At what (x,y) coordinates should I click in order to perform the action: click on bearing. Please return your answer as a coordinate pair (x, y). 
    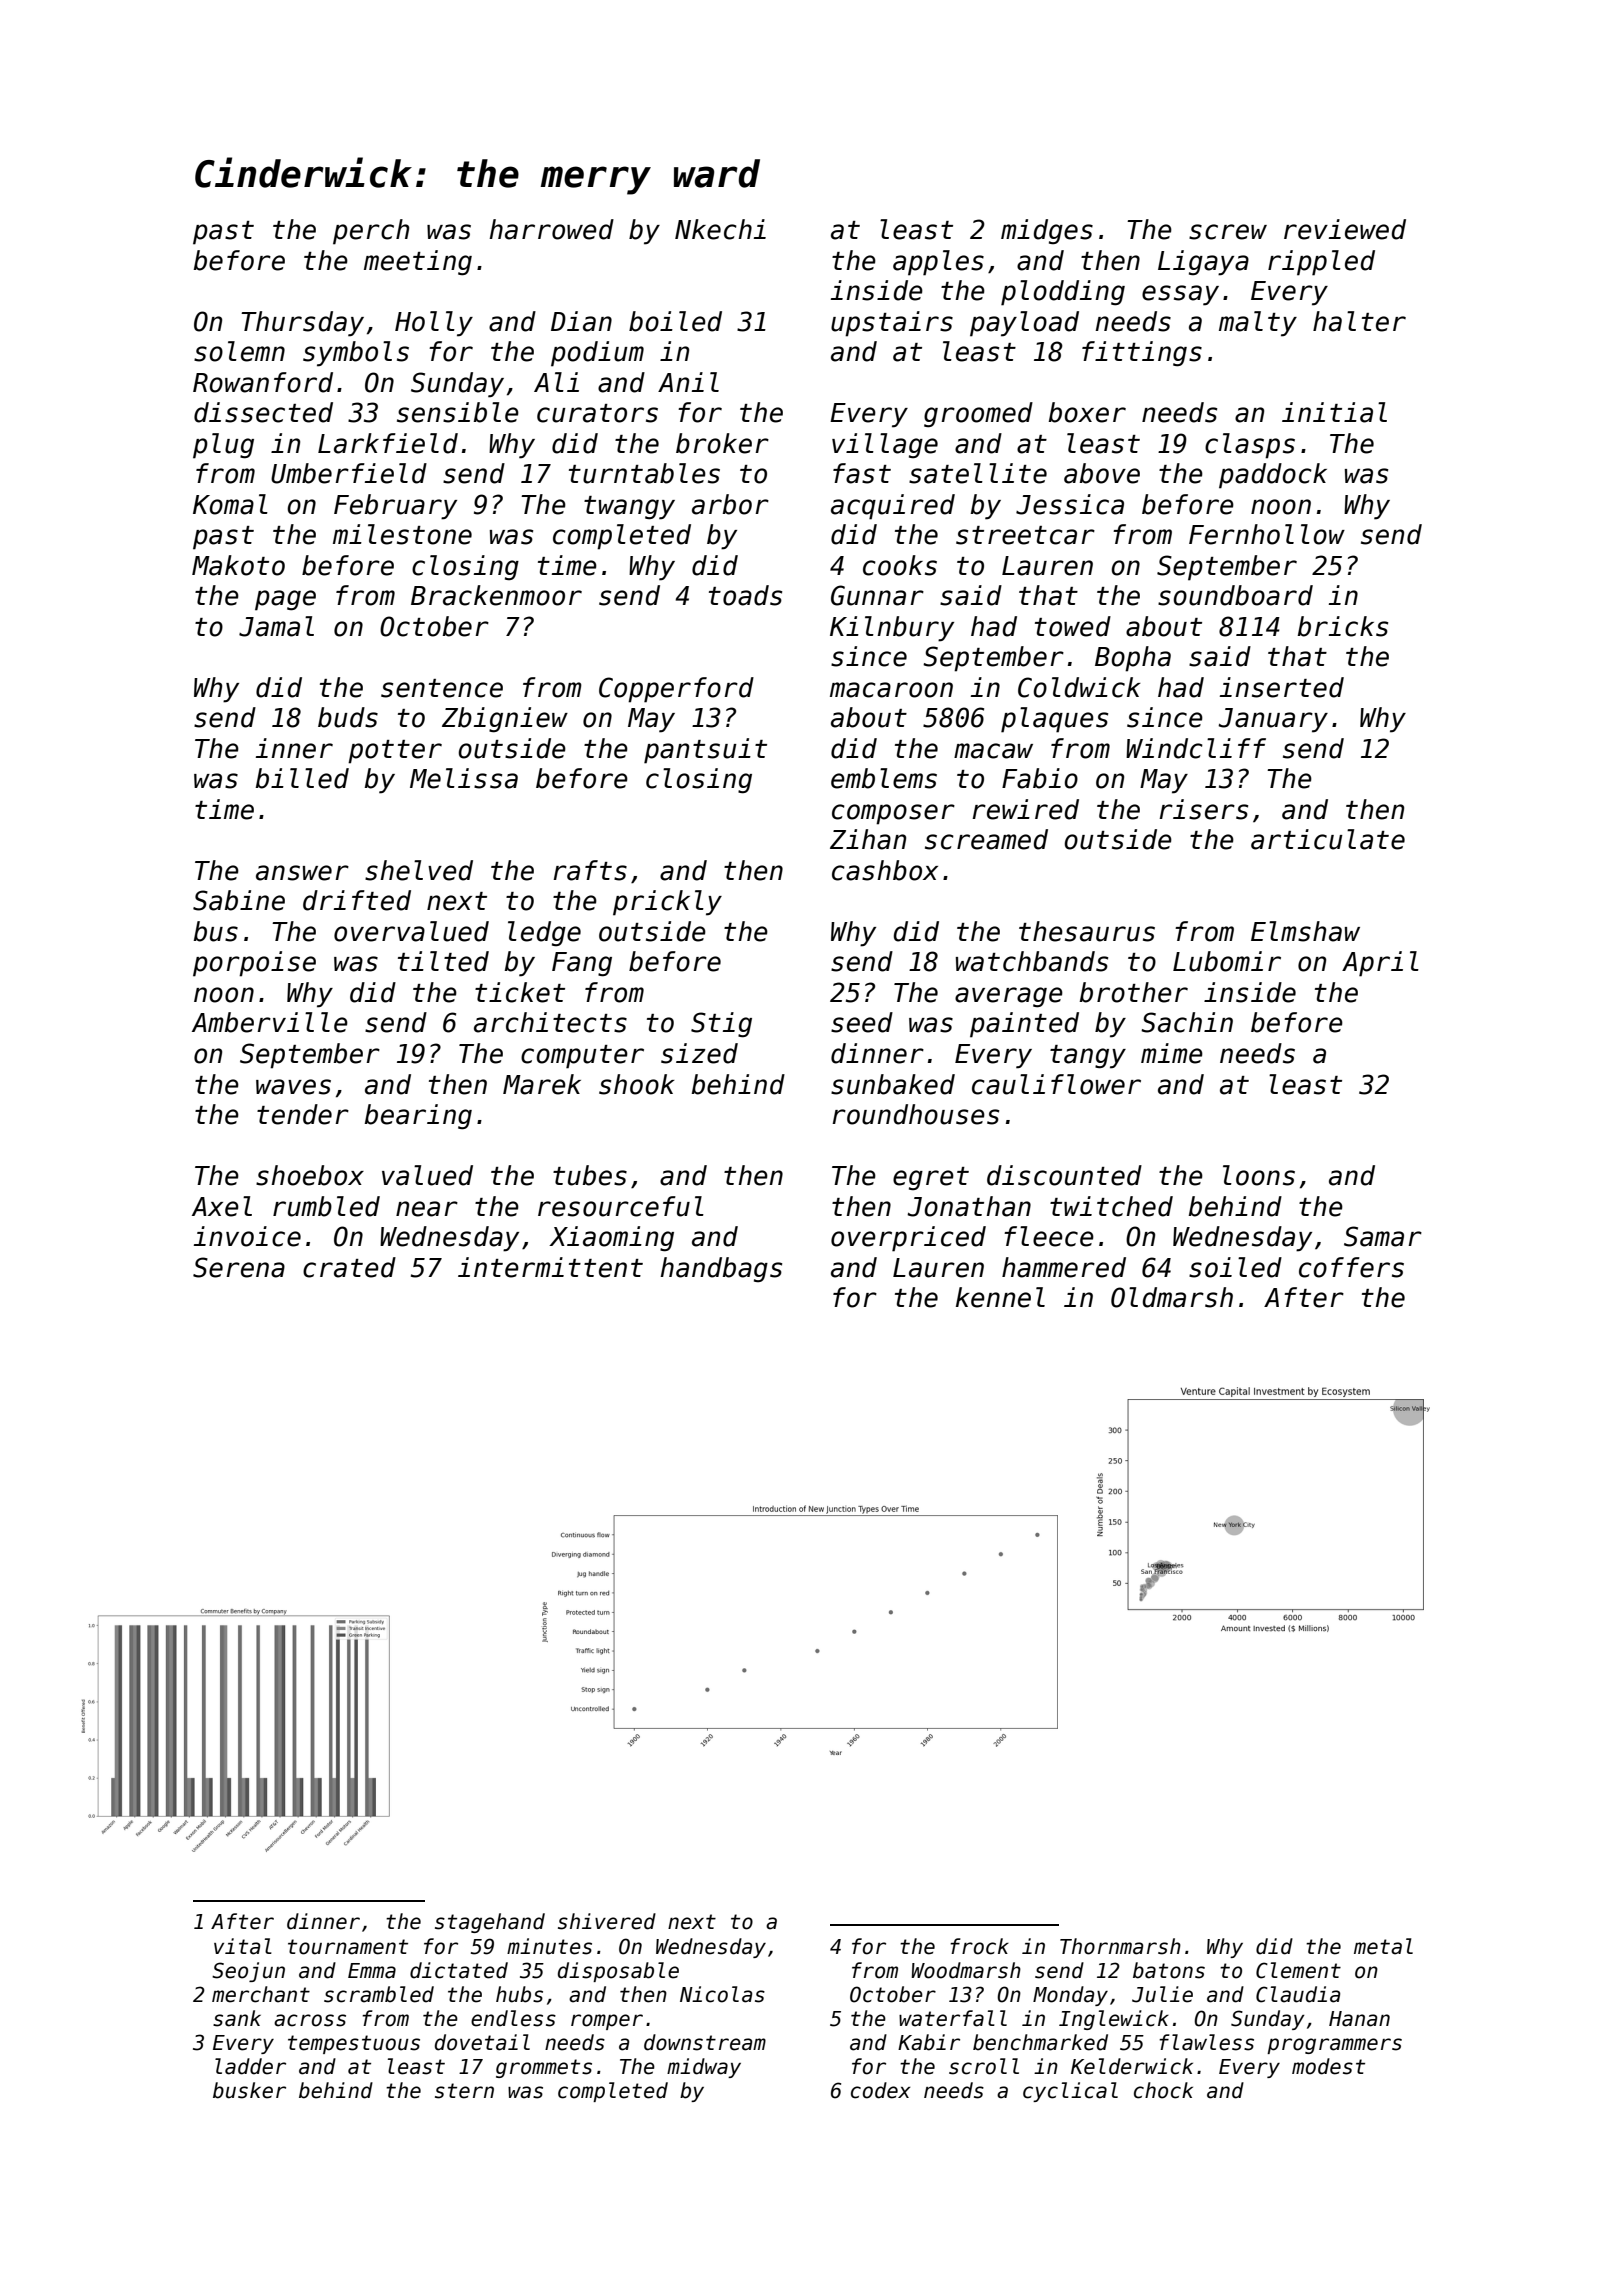
    Looking at the image, I should click on (418, 1117).
